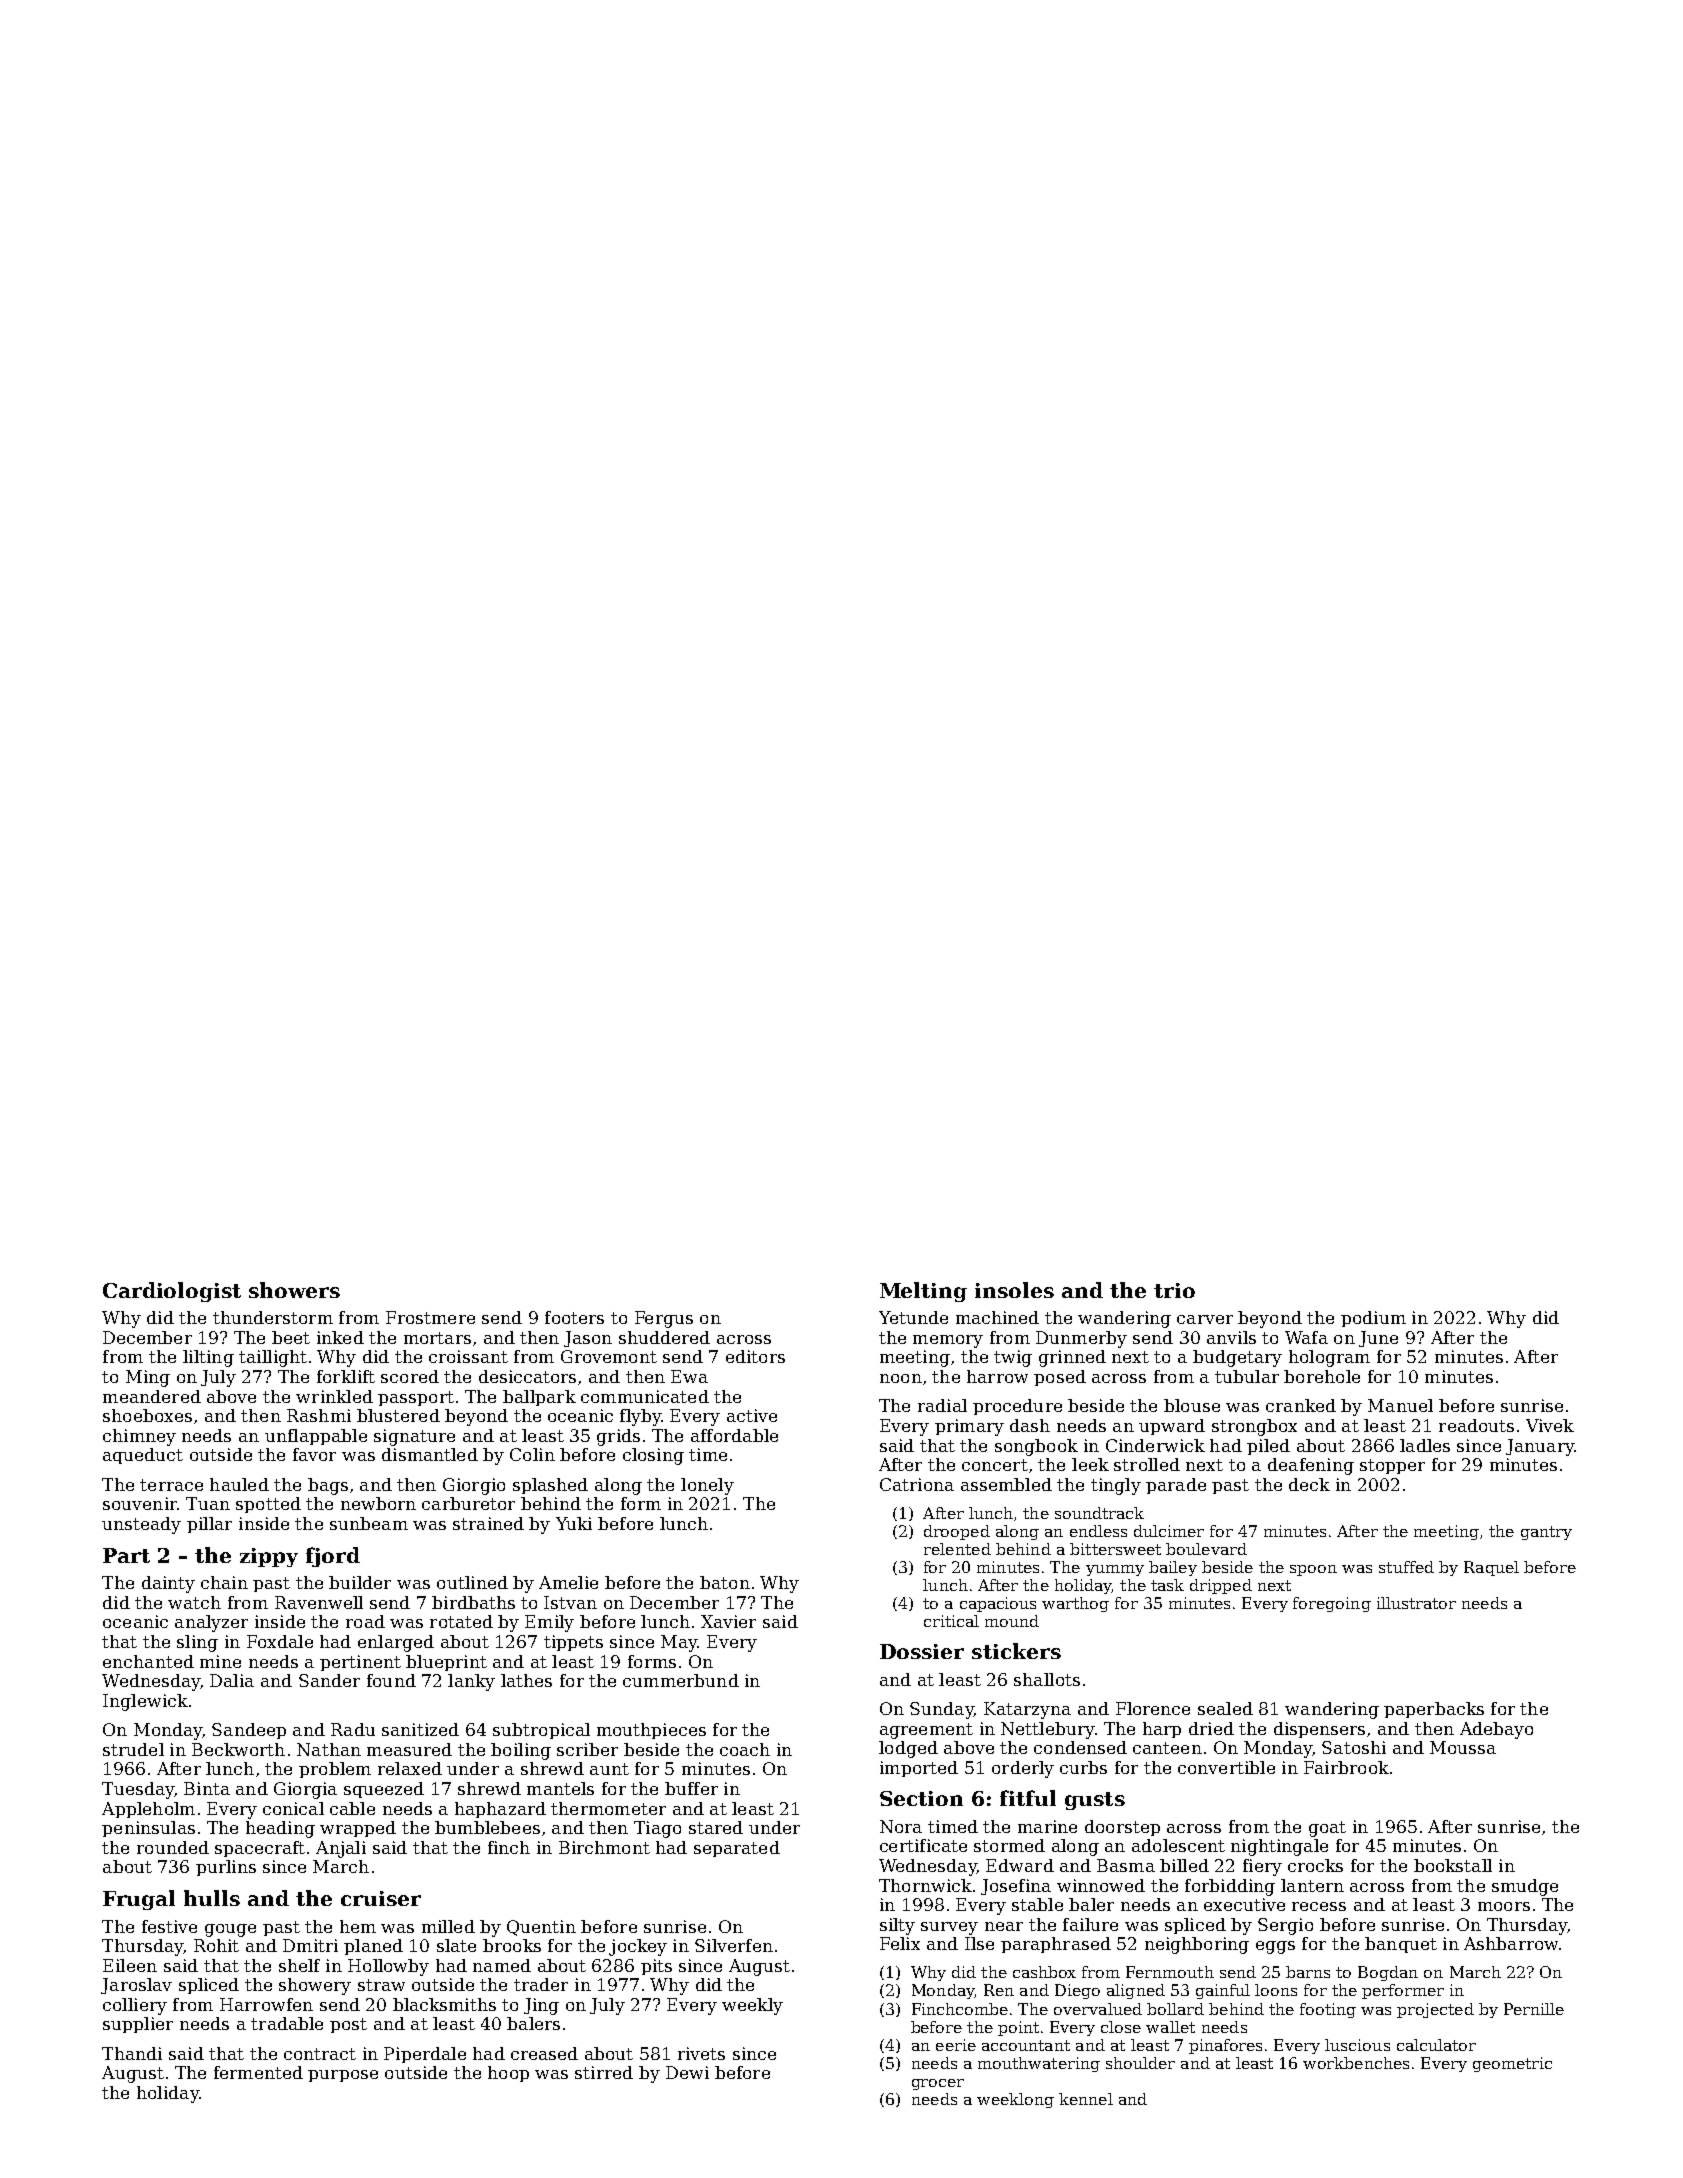  What do you see at coordinates (1006, 1484) in the document?
I see `assembled` at bounding box center [1006, 1484].
